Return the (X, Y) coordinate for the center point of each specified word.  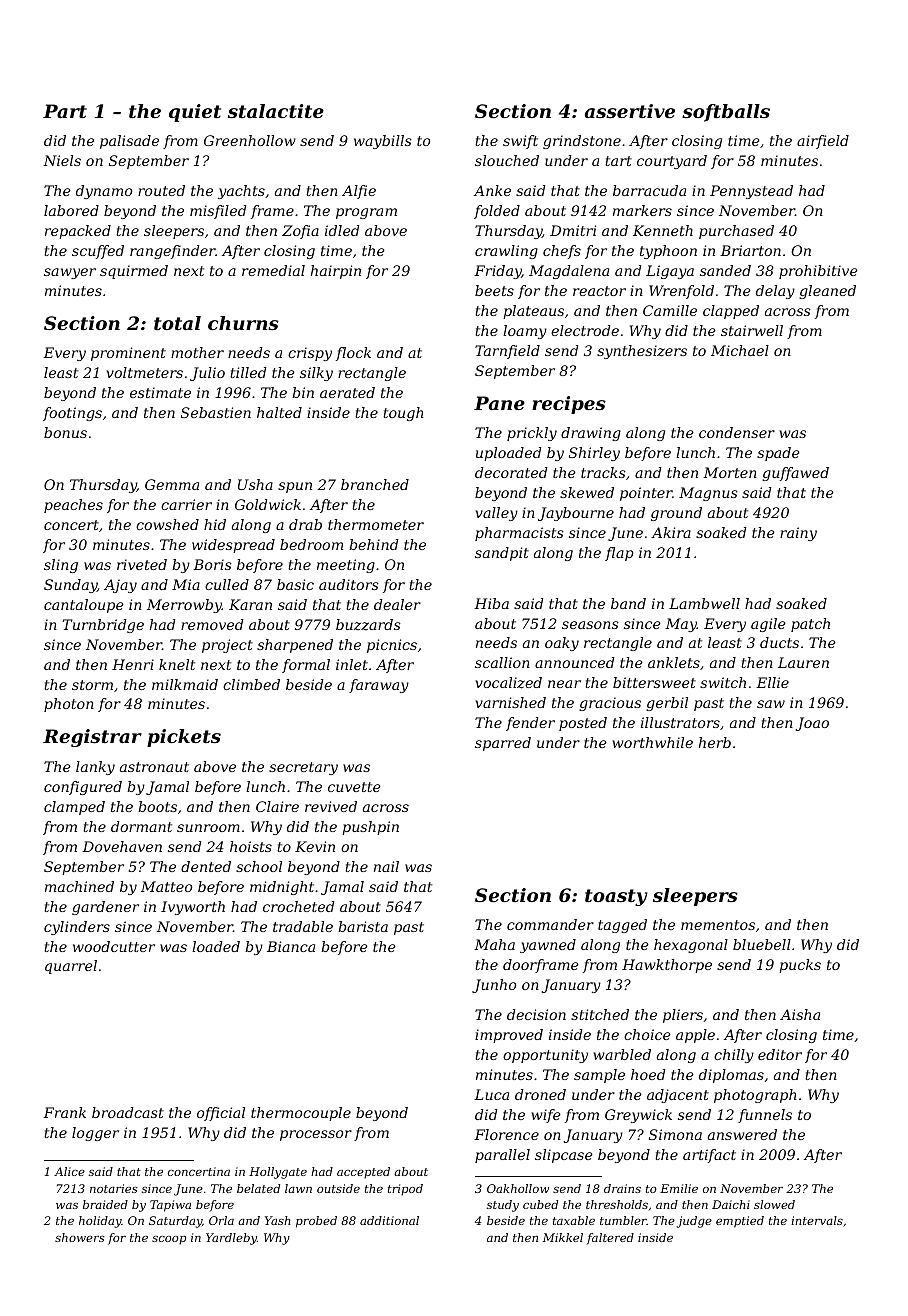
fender (530, 724)
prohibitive (818, 272)
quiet (195, 113)
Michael (740, 350)
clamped (74, 808)
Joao (812, 724)
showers (80, 1237)
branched (375, 484)
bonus (65, 432)
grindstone (582, 142)
